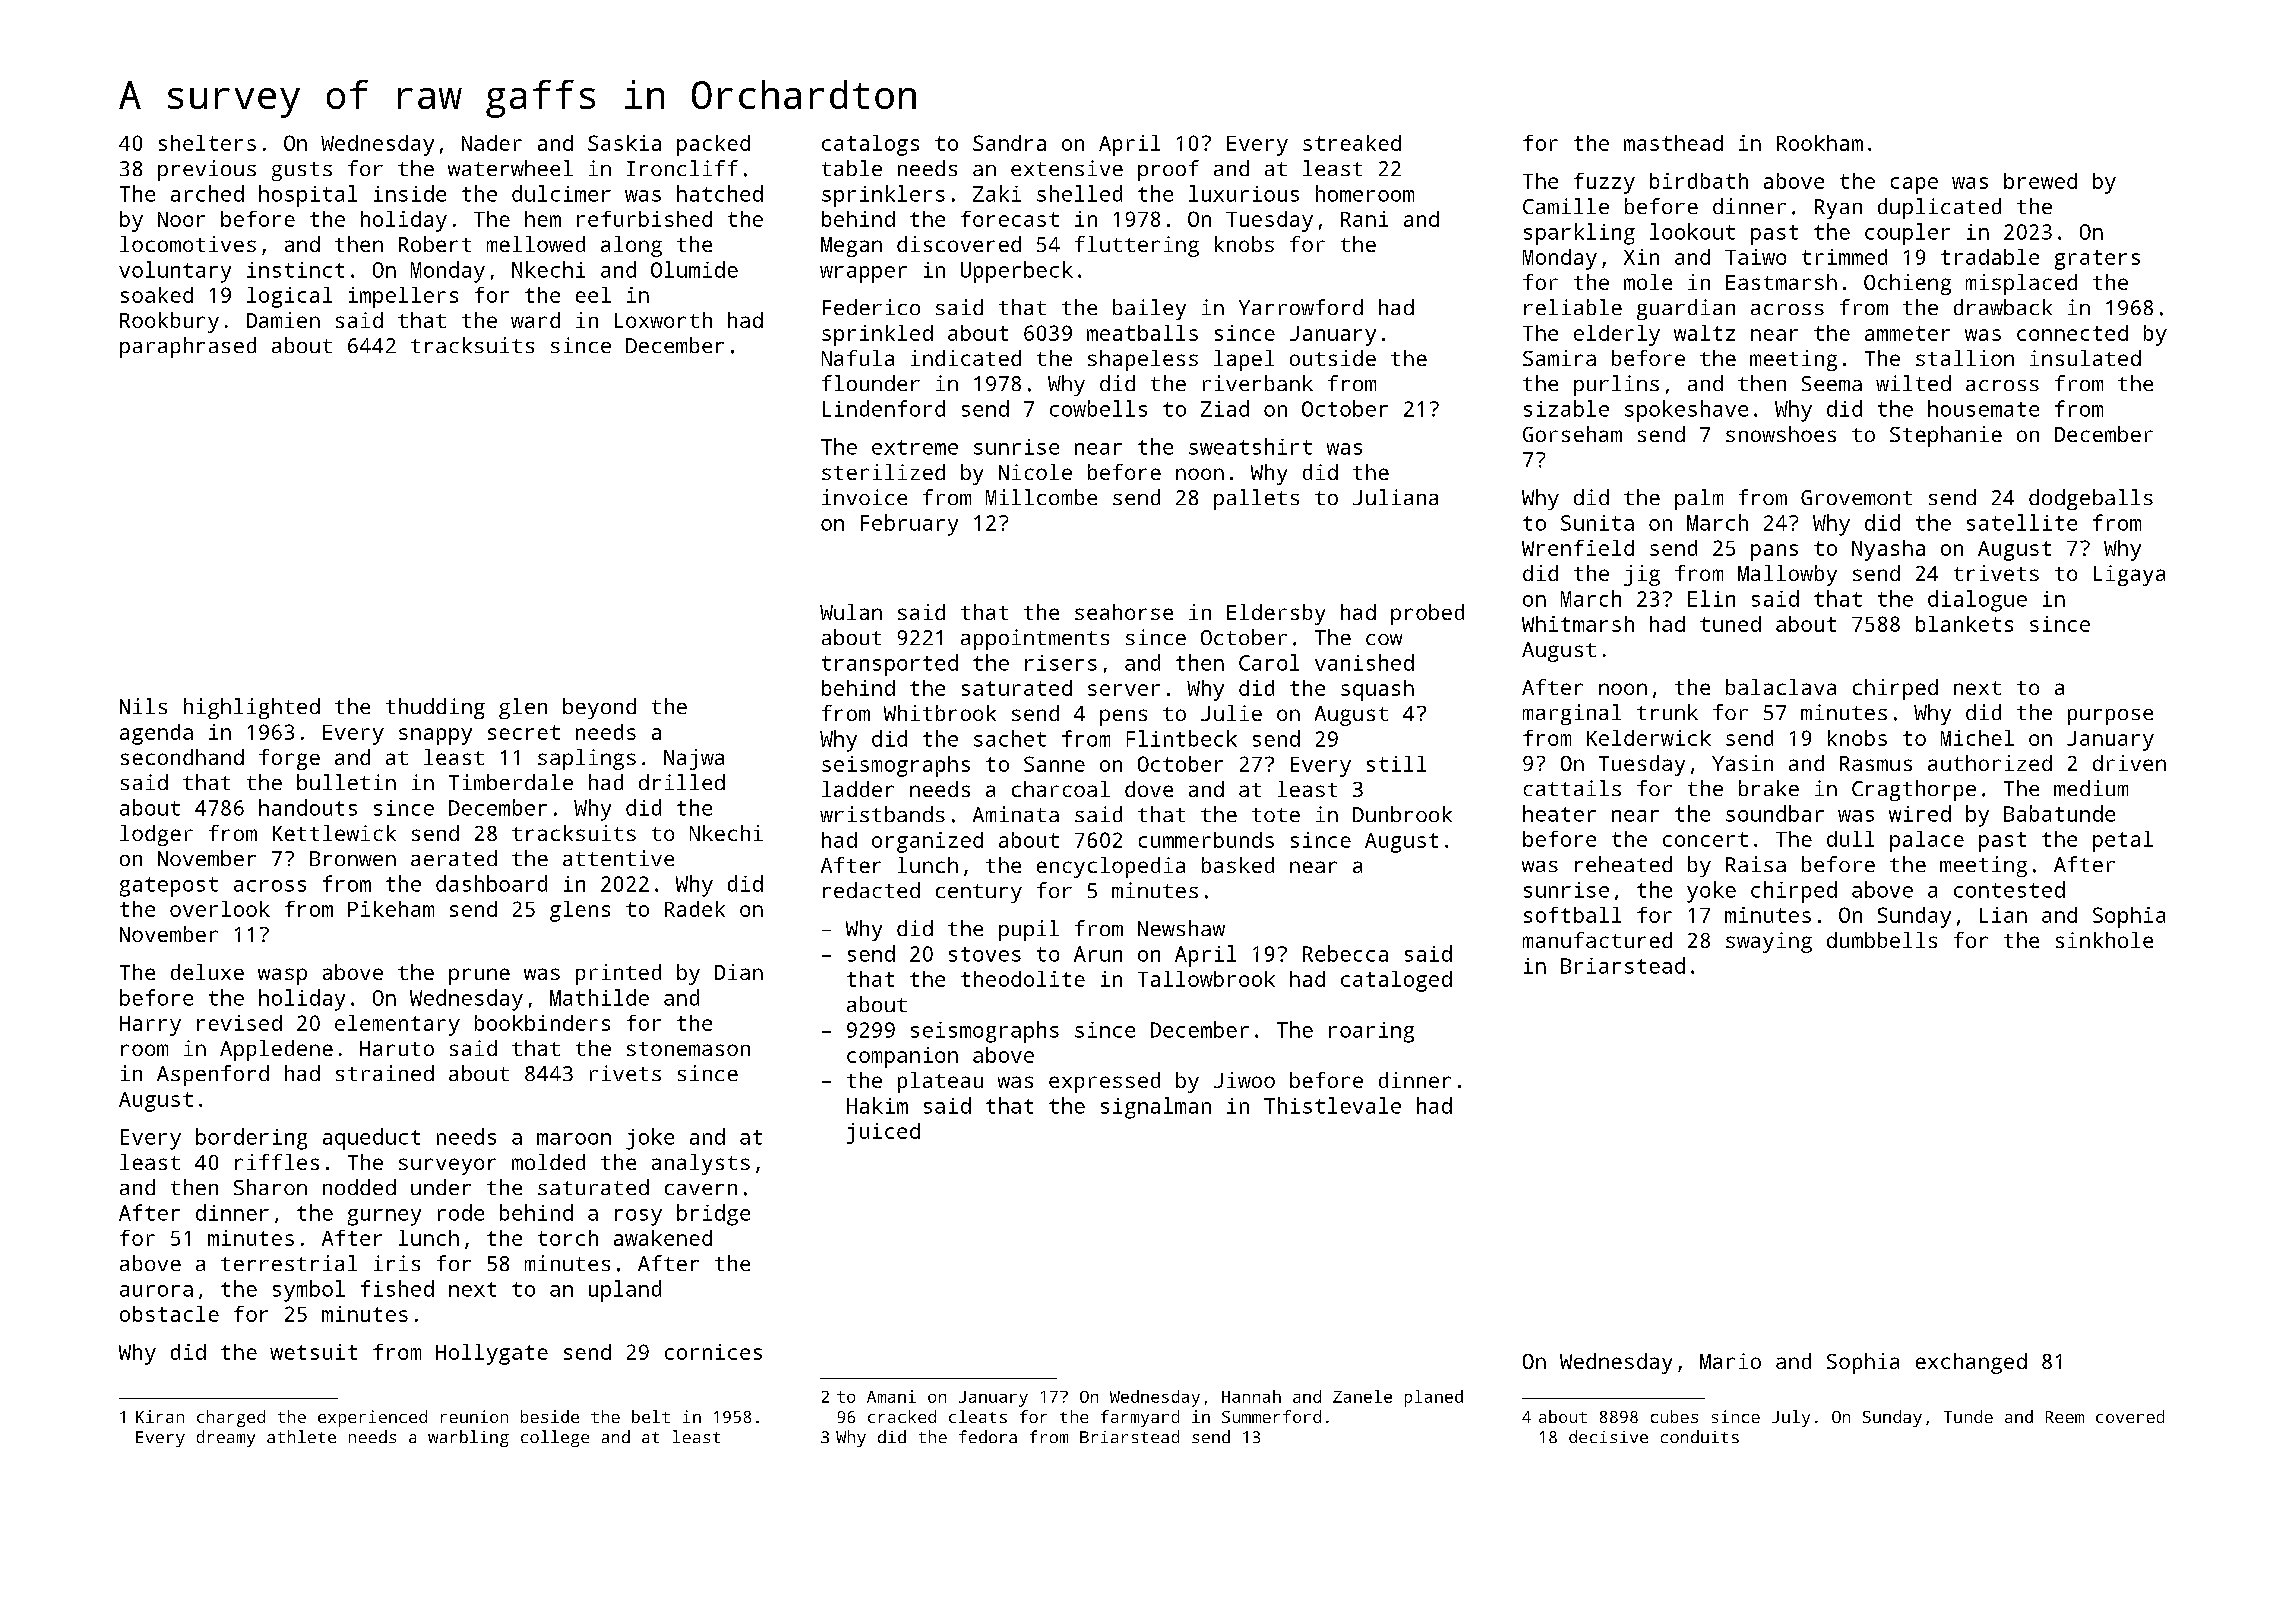 This screenshot has width=2292, height=1620. What do you see at coordinates (625, 1291) in the screenshot?
I see `upland` at bounding box center [625, 1291].
